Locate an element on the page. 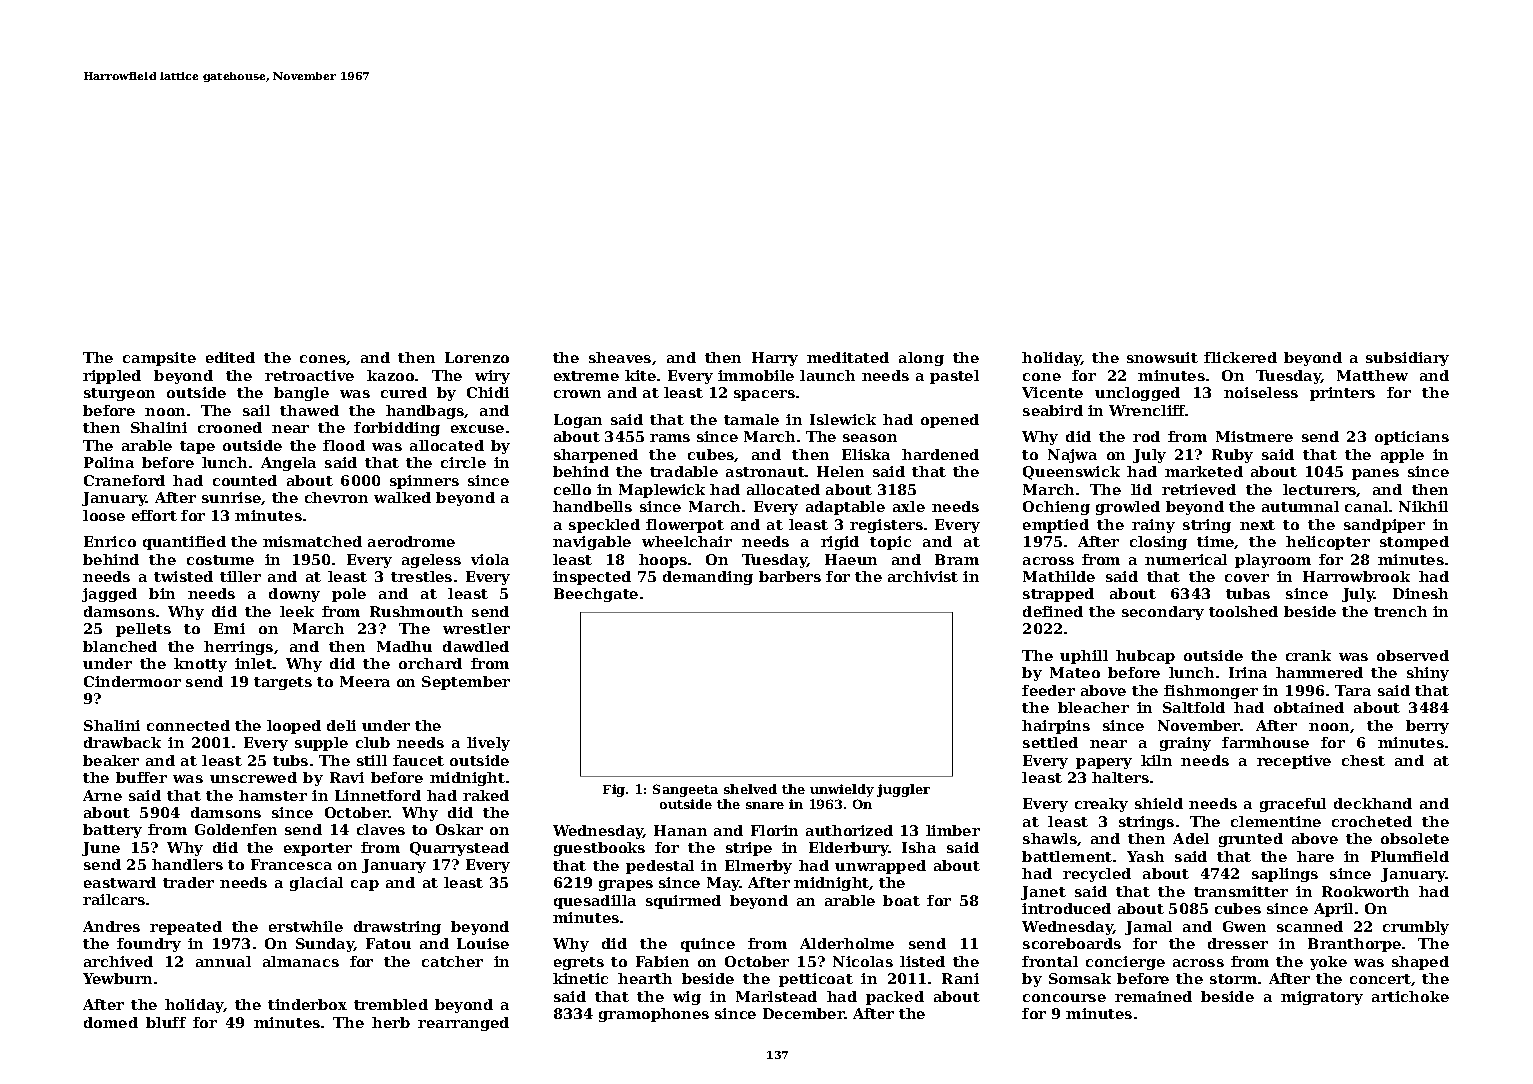  flickered is located at coordinates (1240, 357).
